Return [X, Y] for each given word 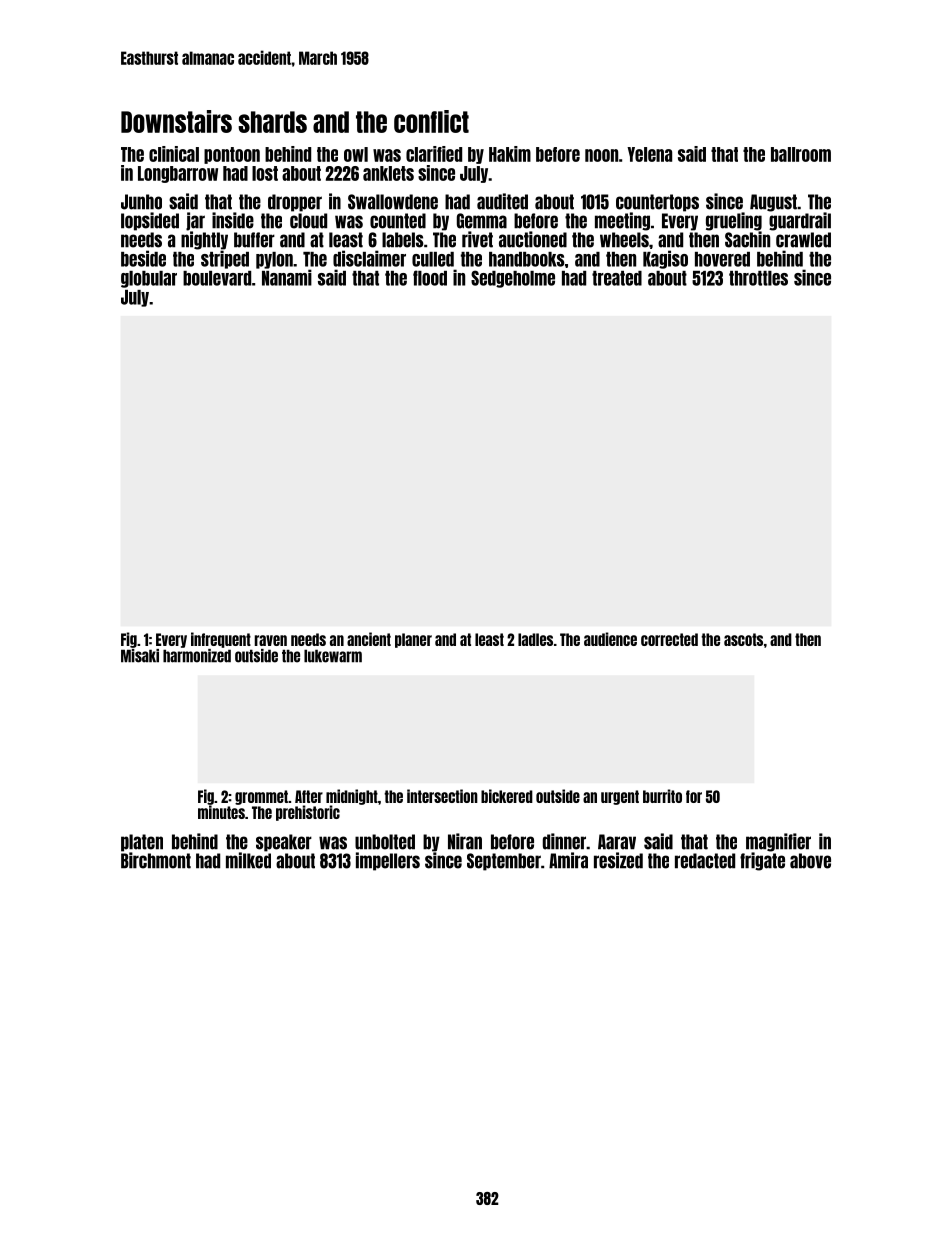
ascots [743, 639]
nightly [204, 240]
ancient [369, 639]
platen [142, 843]
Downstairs [176, 121]
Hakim [510, 154]
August [773, 203]
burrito [662, 796]
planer [413, 640]
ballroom [801, 154]
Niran [465, 841]
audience [610, 639]
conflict [431, 121]
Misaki [140, 656]
